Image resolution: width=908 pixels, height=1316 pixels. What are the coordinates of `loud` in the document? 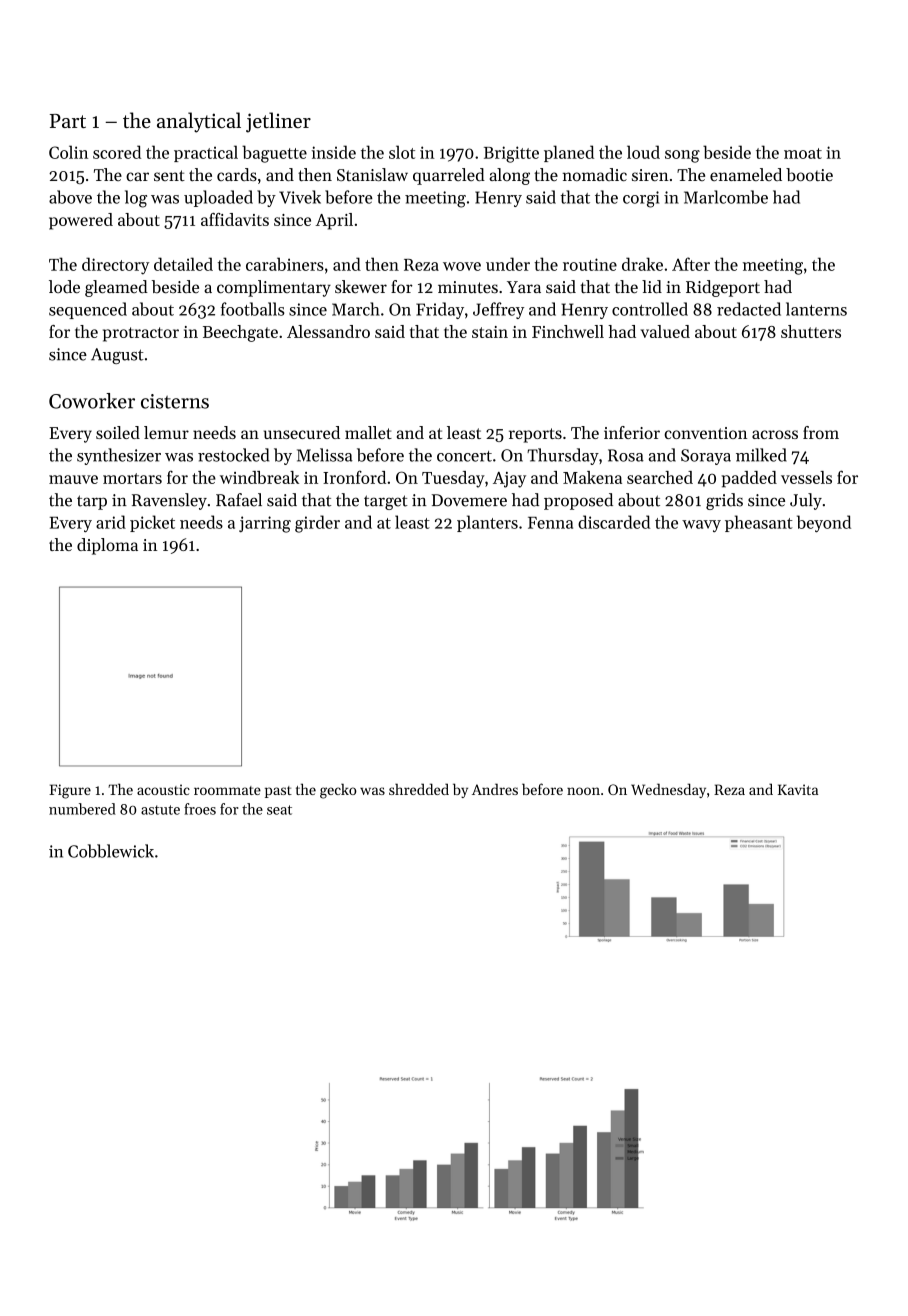 It's located at (643, 152).
